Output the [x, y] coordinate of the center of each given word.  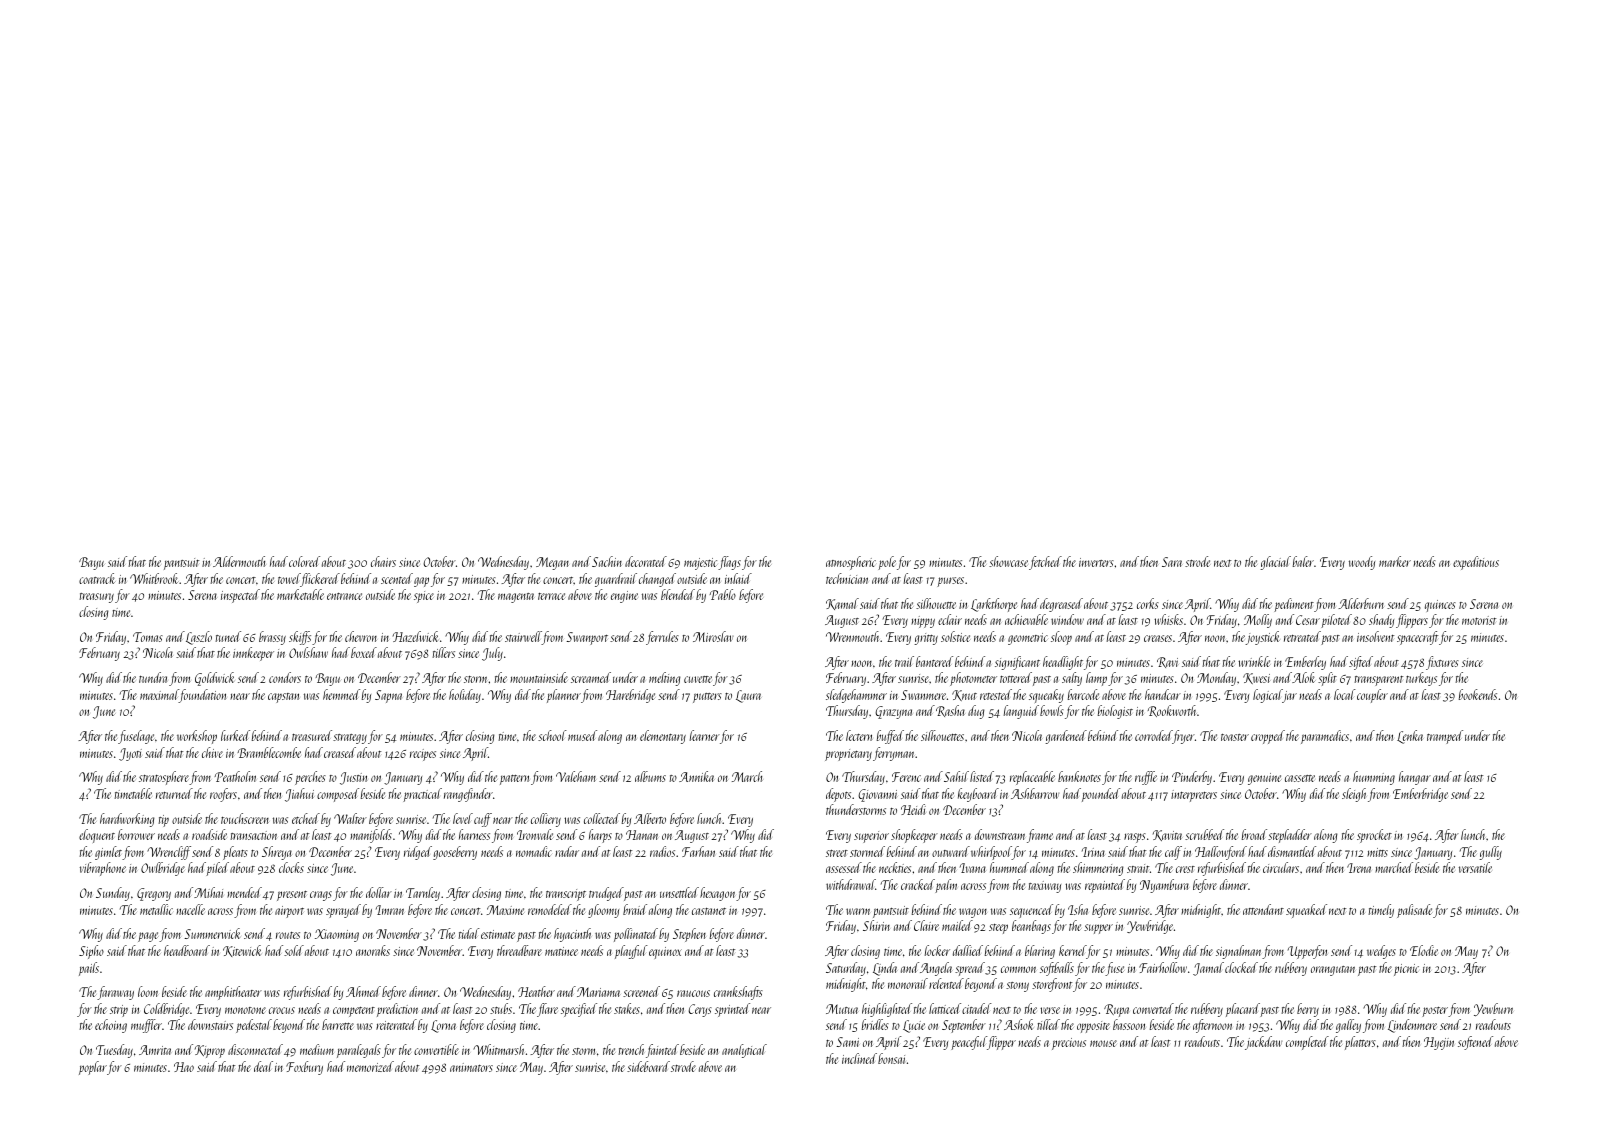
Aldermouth [239, 561]
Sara [1172, 562]
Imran [390, 910]
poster [1435, 1012]
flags [730, 563]
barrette [338, 1024]
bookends [1478, 694]
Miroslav [713, 636]
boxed [364, 652]
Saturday [846, 969]
